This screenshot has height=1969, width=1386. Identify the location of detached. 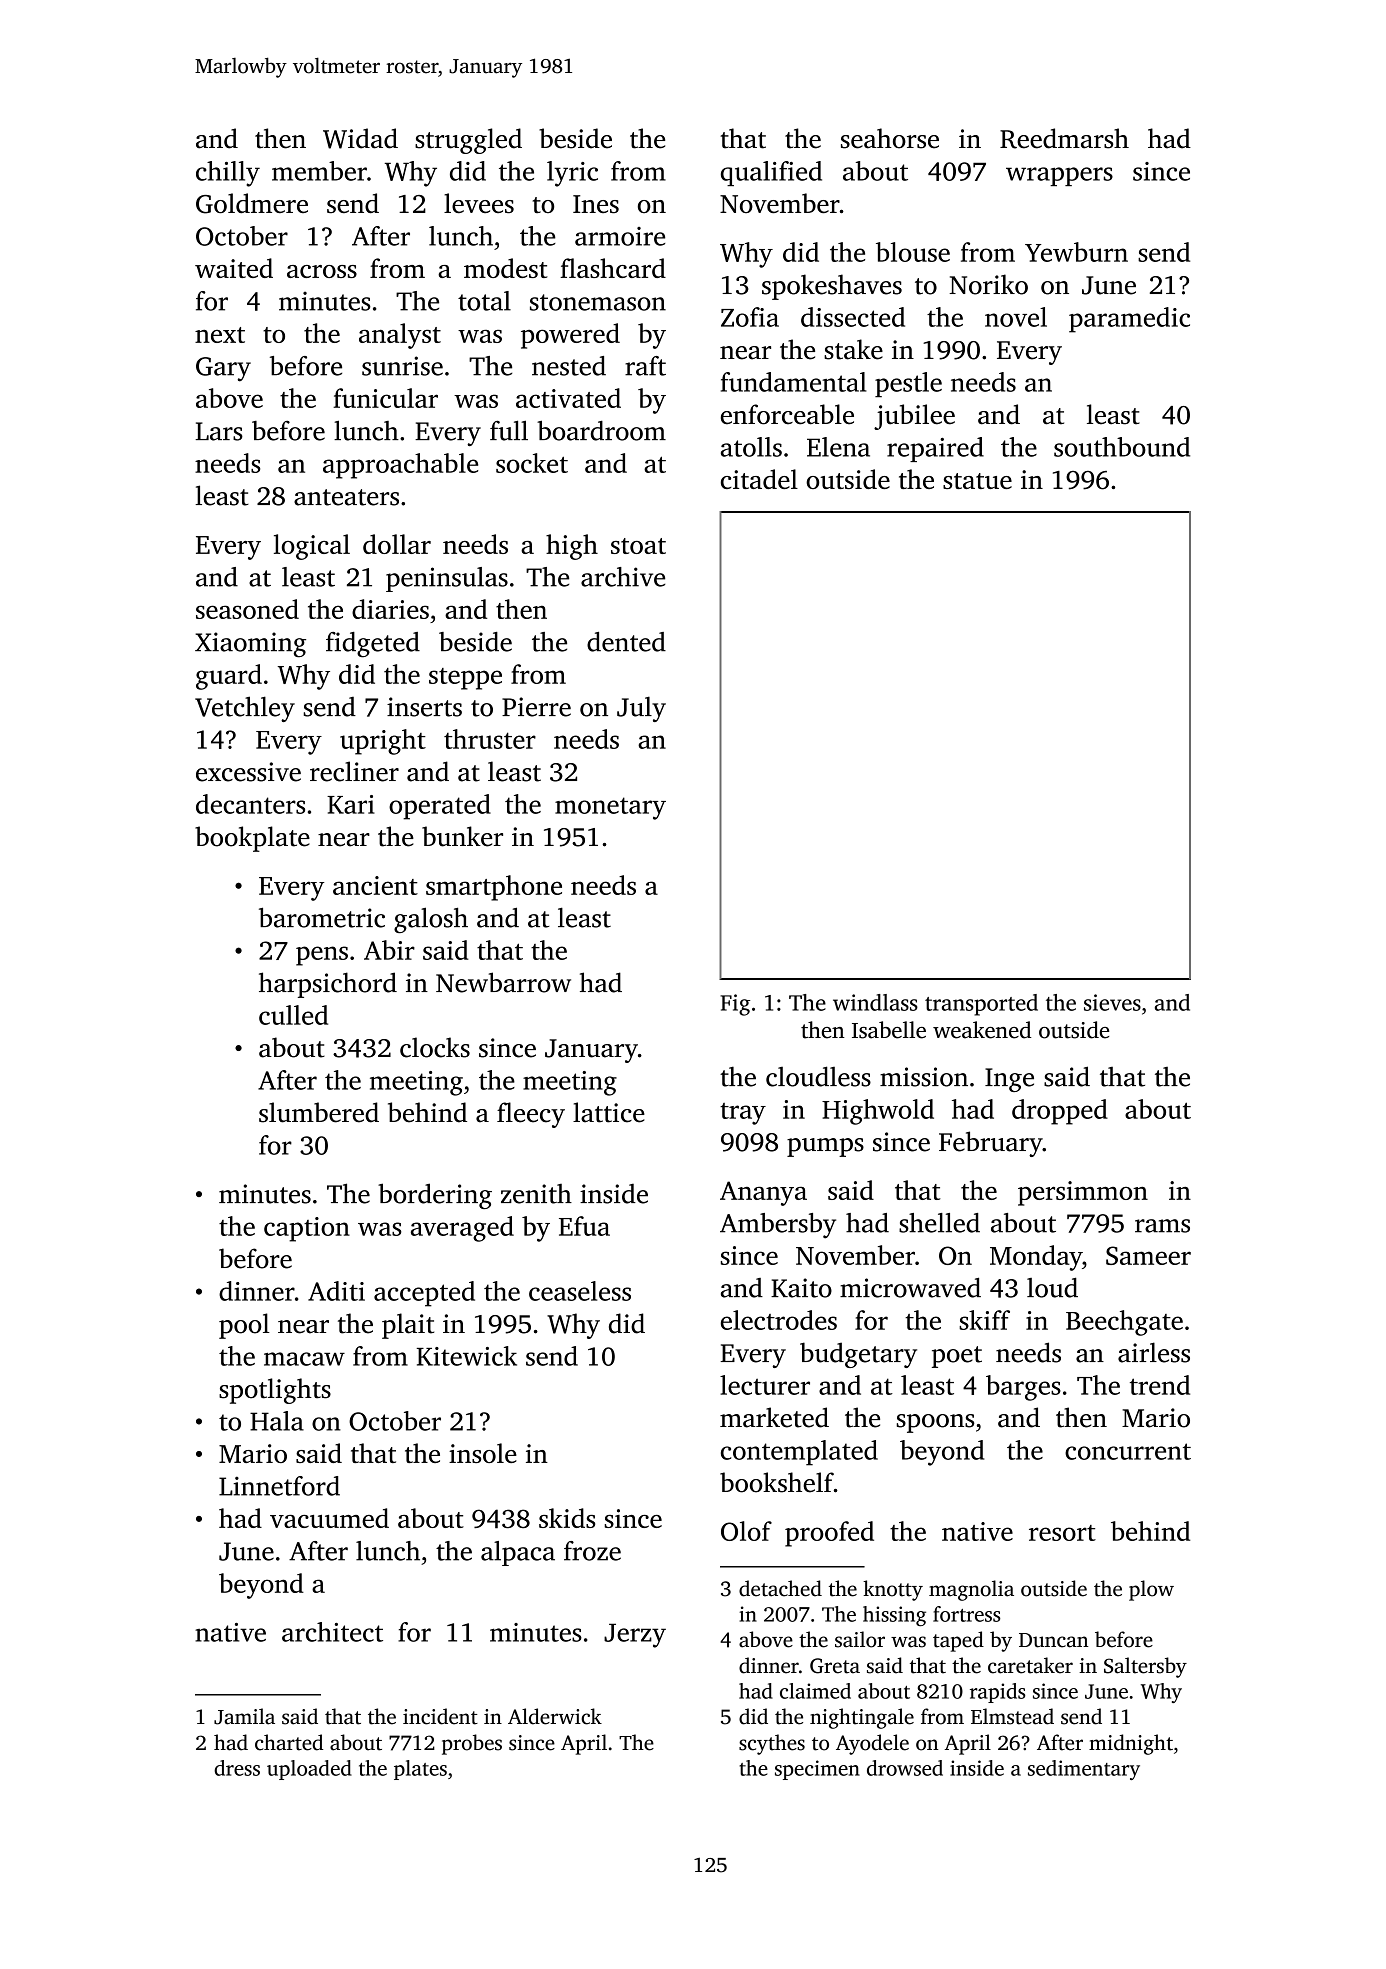
(780, 1588).
